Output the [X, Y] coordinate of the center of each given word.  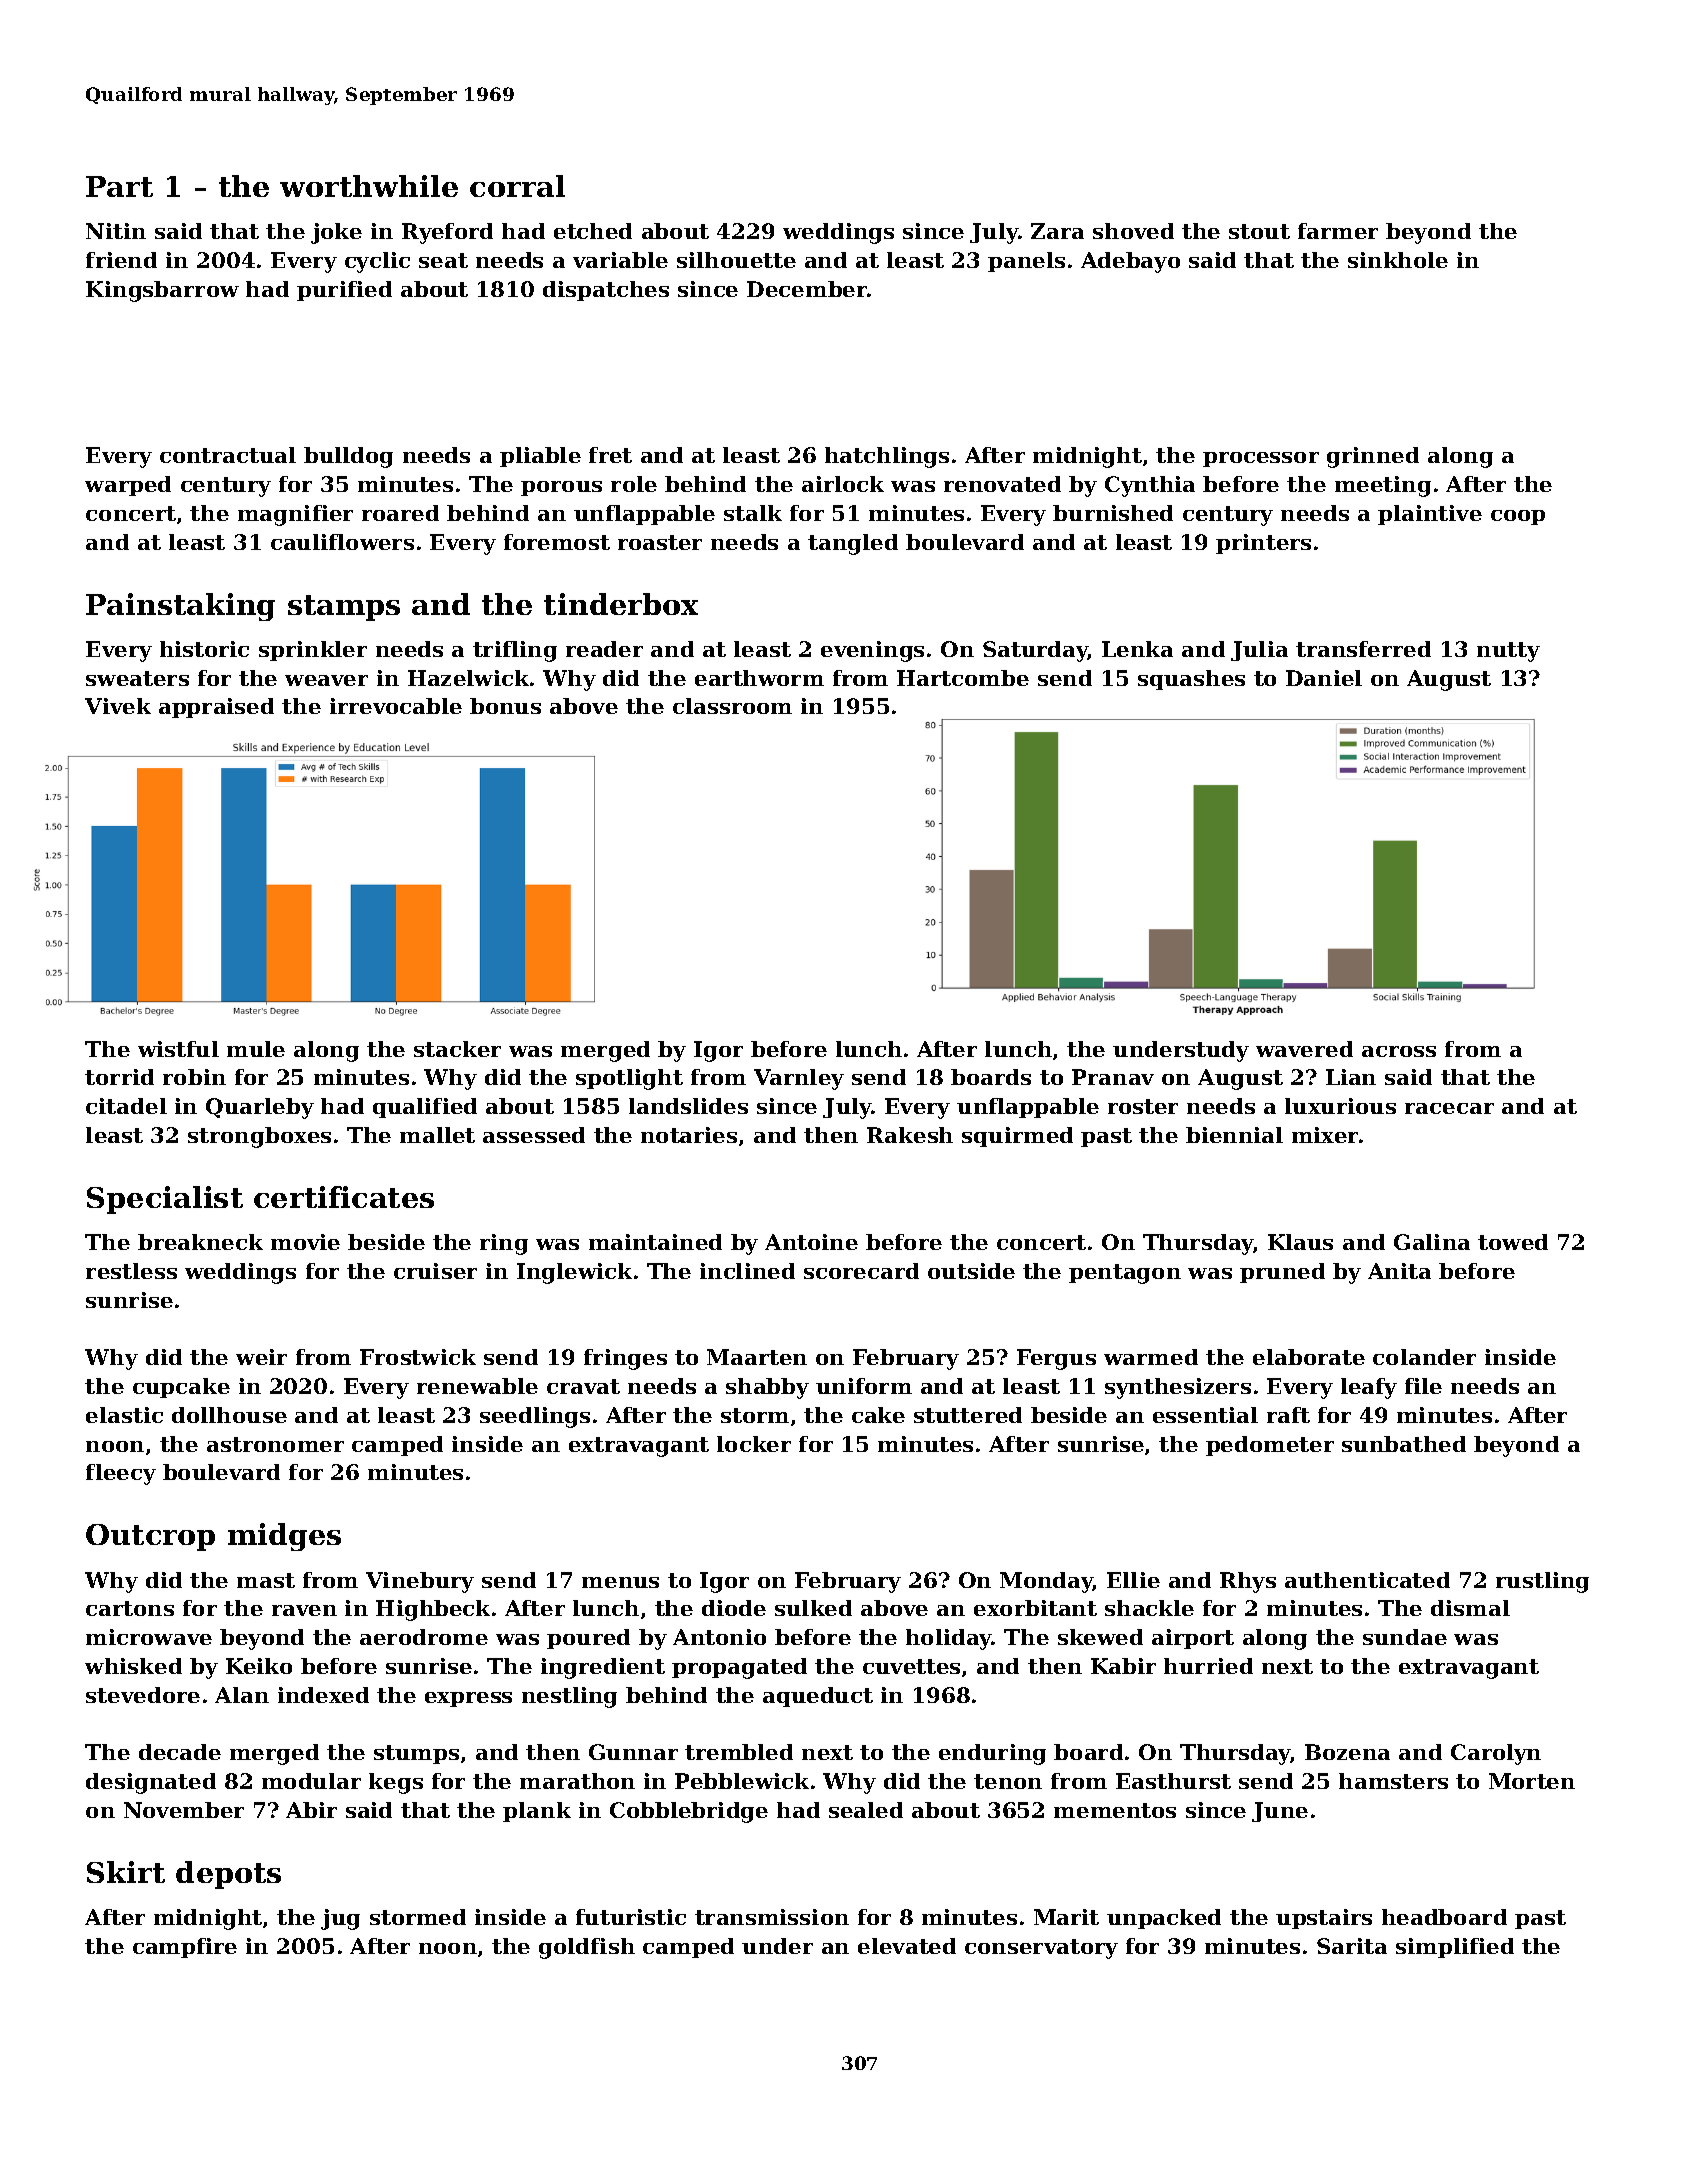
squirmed [1017, 1137]
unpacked [1164, 1919]
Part [119, 186]
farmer [1338, 231]
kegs [396, 1783]
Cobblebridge [689, 1812]
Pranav [1113, 1077]
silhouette [736, 260]
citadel [126, 1106]
